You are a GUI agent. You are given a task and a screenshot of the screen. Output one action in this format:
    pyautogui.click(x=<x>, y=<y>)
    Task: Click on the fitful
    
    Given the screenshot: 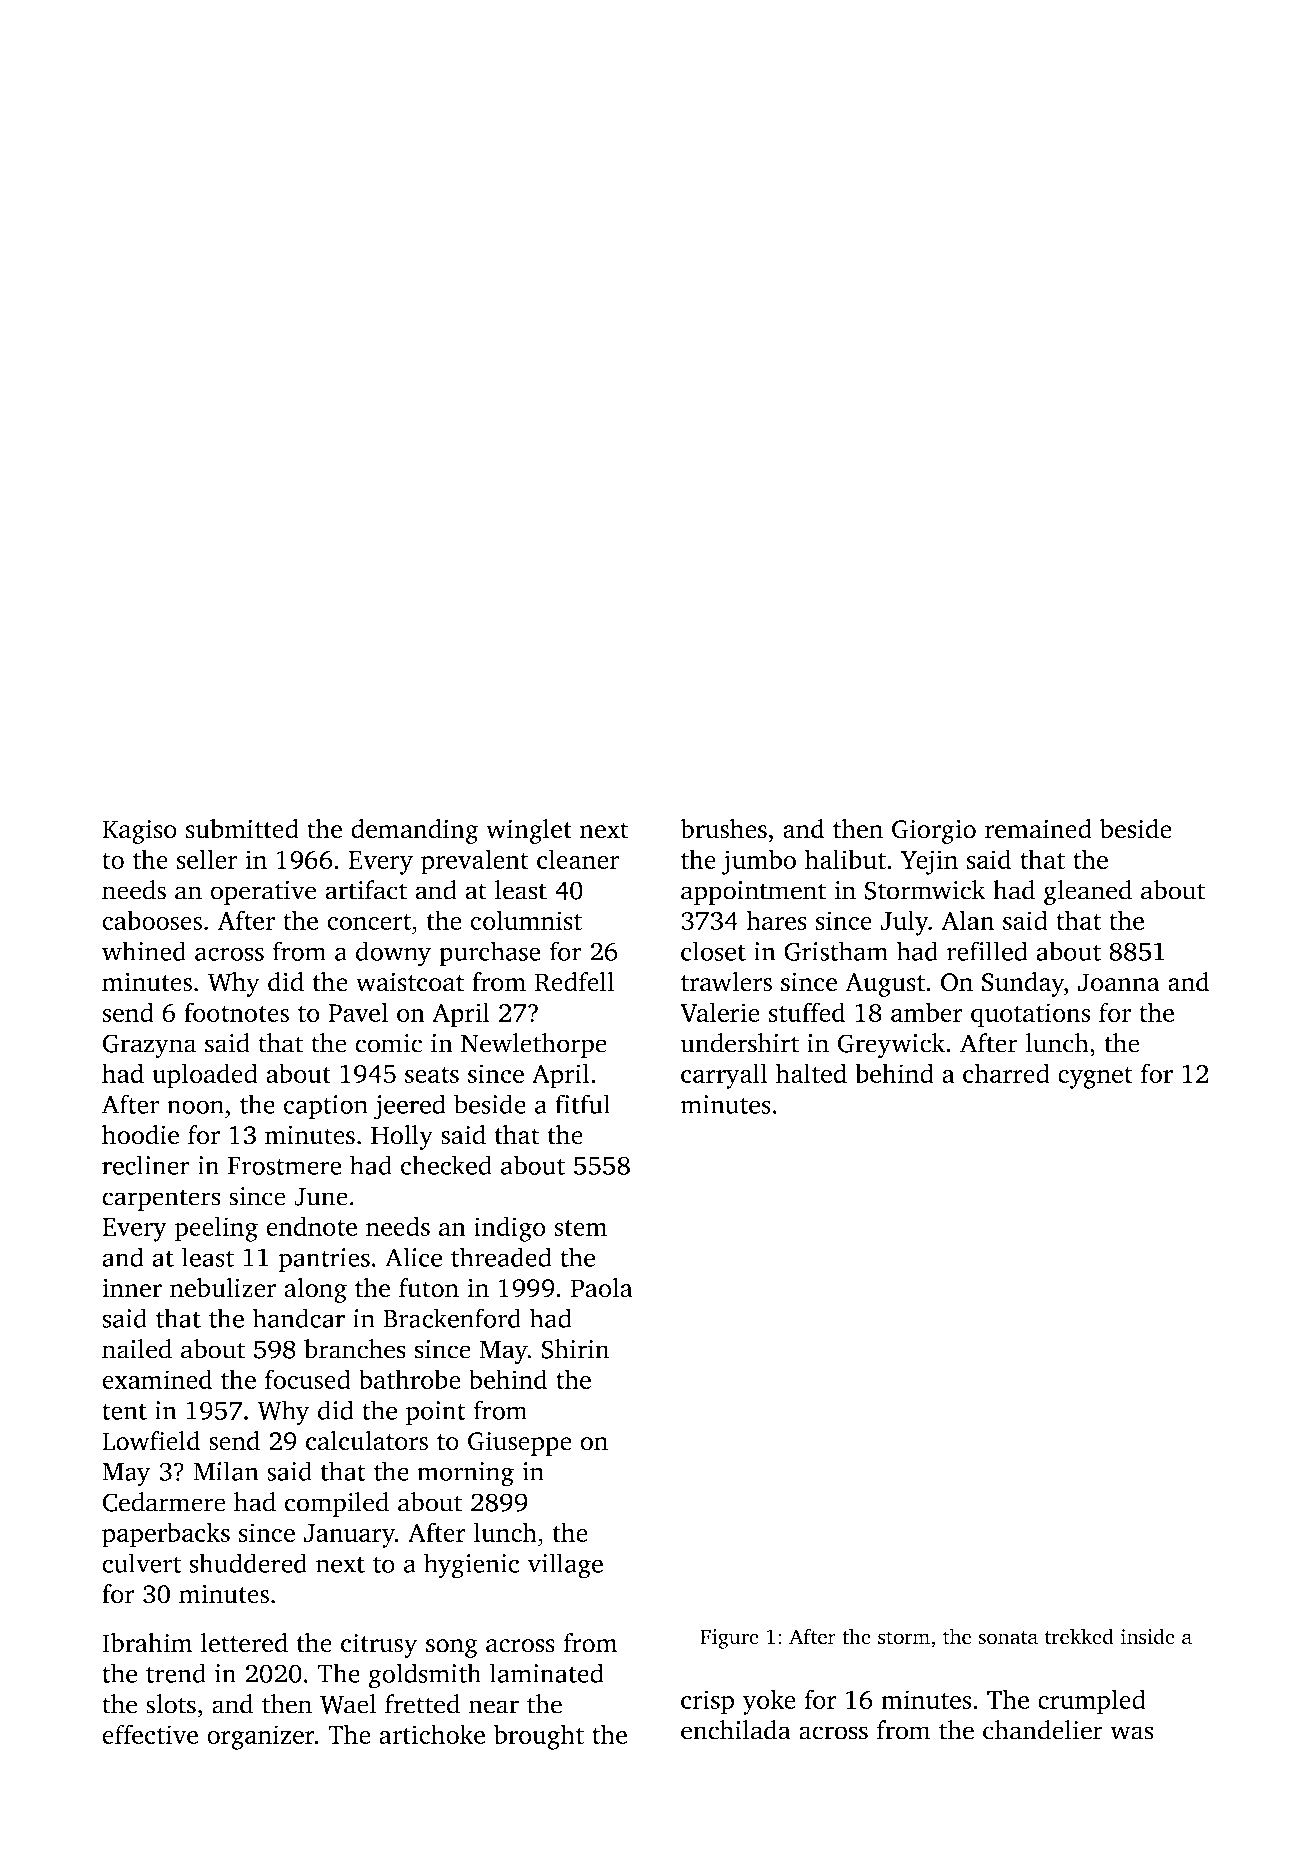 What is the action you would take?
    pyautogui.click(x=582, y=1104)
